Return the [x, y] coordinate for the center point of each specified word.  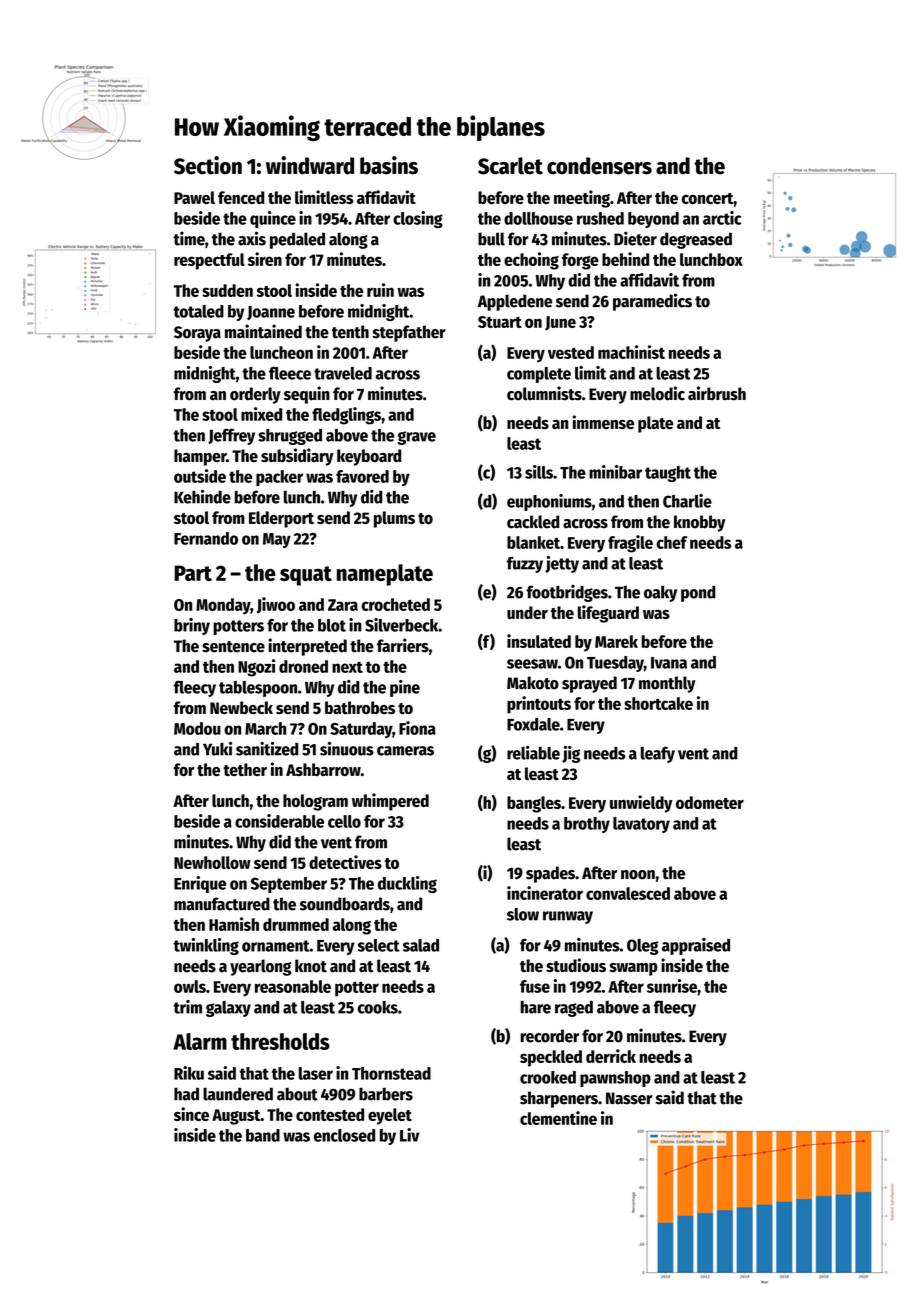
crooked [548, 1077]
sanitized [267, 749]
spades [550, 874]
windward [310, 165]
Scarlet [510, 166]
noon [638, 875]
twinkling [206, 946]
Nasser [629, 1098]
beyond [653, 220]
